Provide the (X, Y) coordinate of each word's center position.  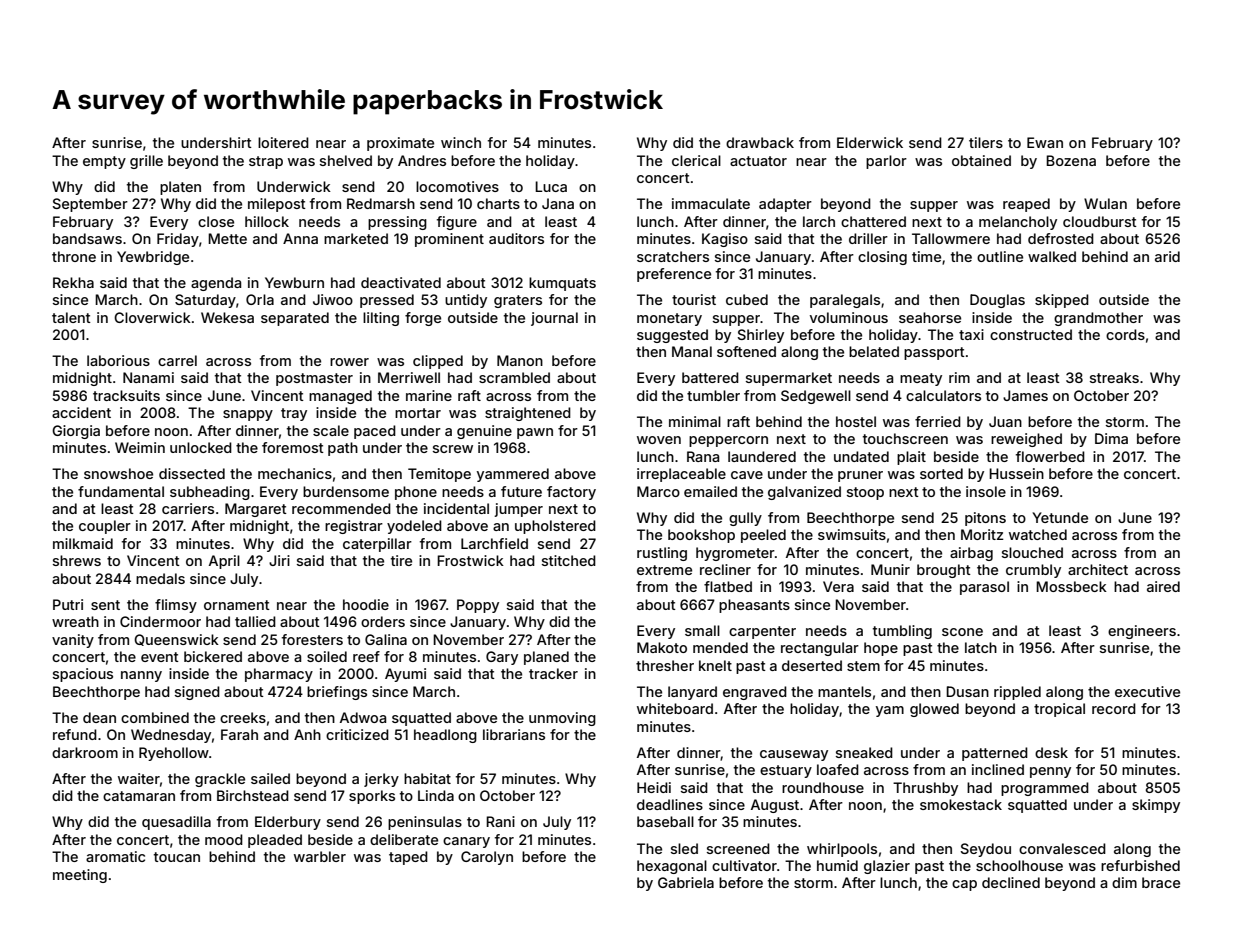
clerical (696, 160)
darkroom (85, 752)
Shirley (761, 336)
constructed (1031, 334)
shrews (77, 560)
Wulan (1105, 203)
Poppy (478, 606)
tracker (553, 673)
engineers (1142, 632)
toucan (177, 857)
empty (104, 162)
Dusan (967, 691)
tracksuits (126, 395)
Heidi (654, 787)
